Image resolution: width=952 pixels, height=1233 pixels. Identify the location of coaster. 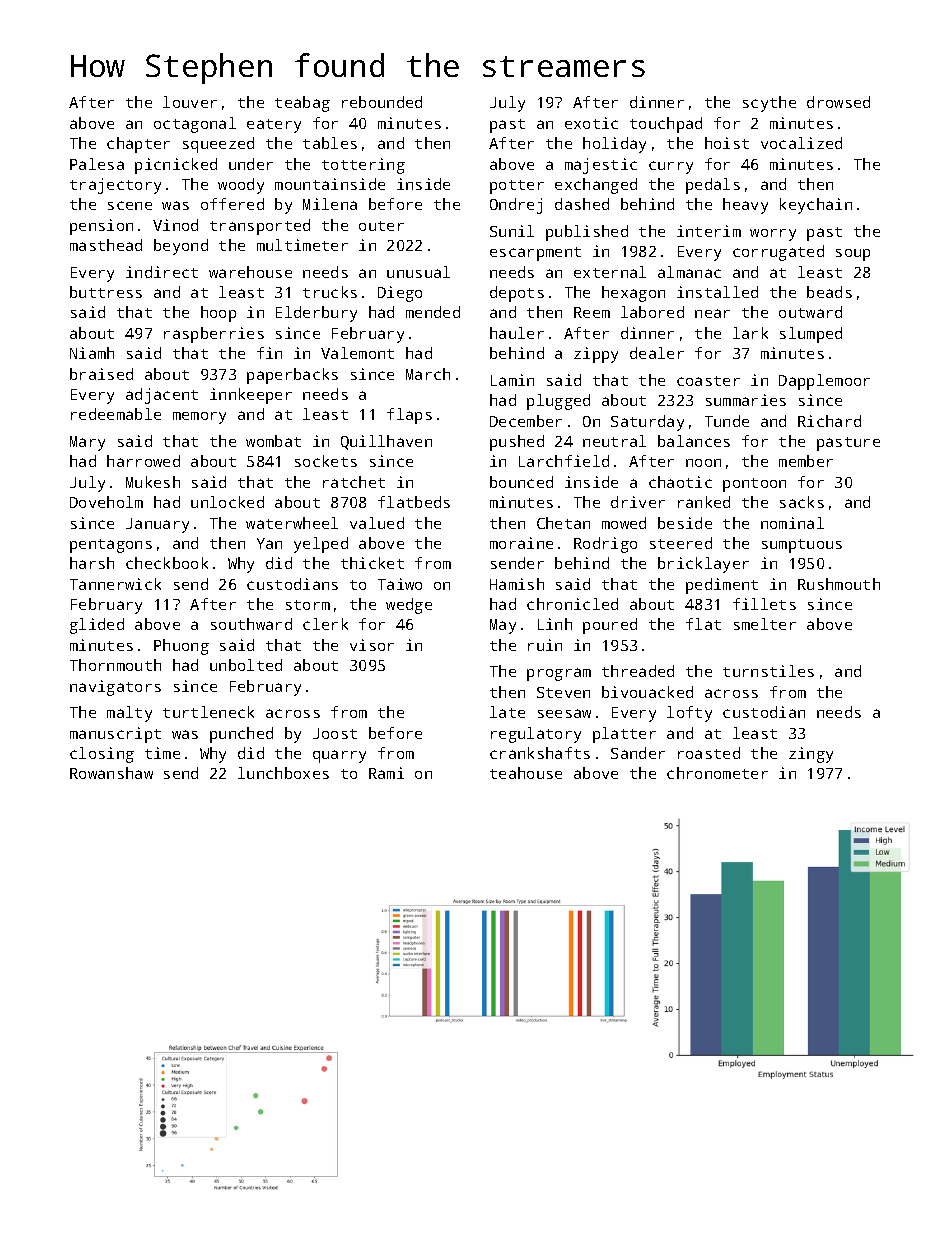
(708, 381).
